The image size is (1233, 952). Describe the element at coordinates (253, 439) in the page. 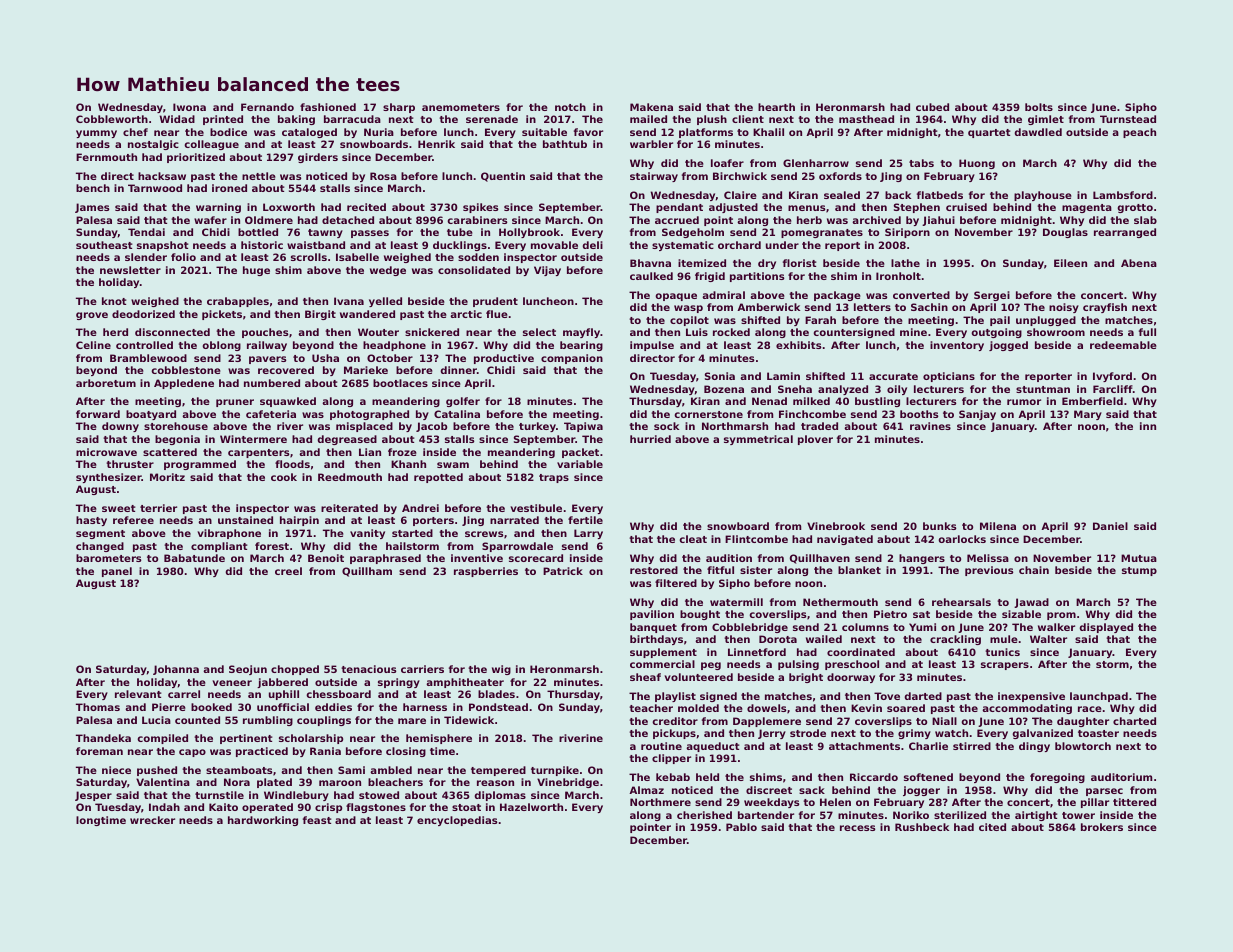

I see `Wintermere` at that location.
